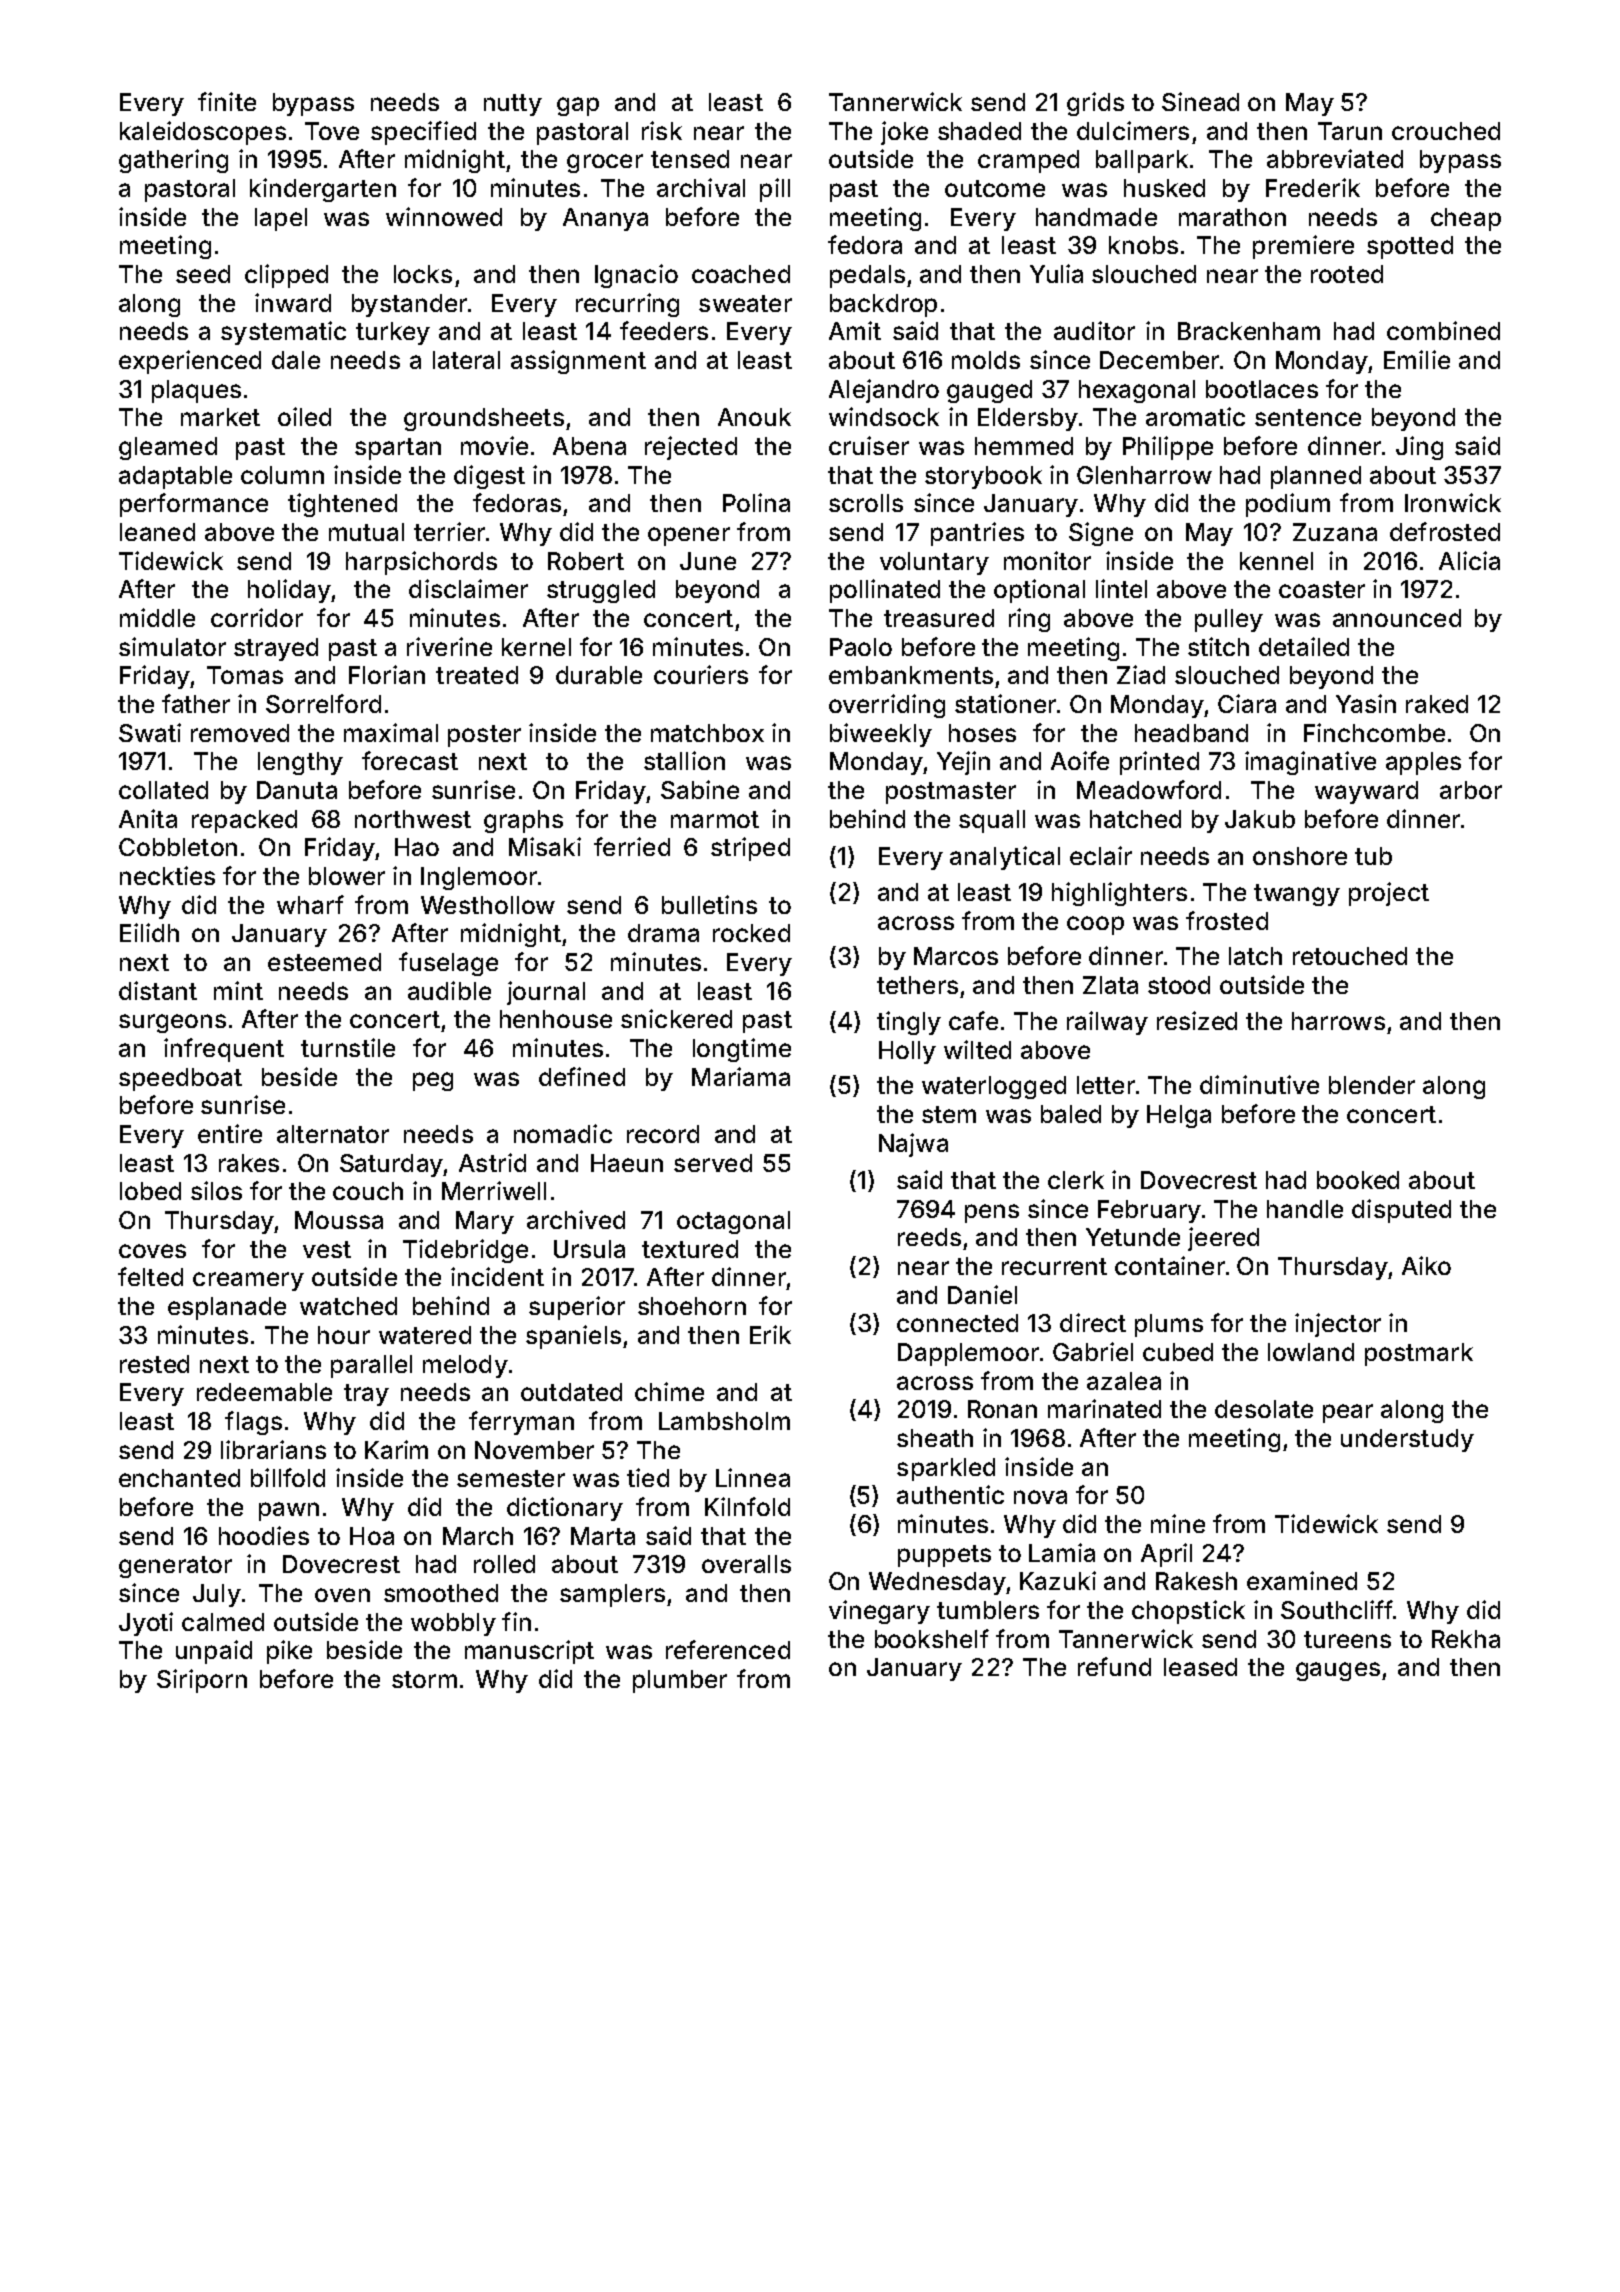  Describe the element at coordinates (1335, 158) in the image. I see `abbreviated` at that location.
